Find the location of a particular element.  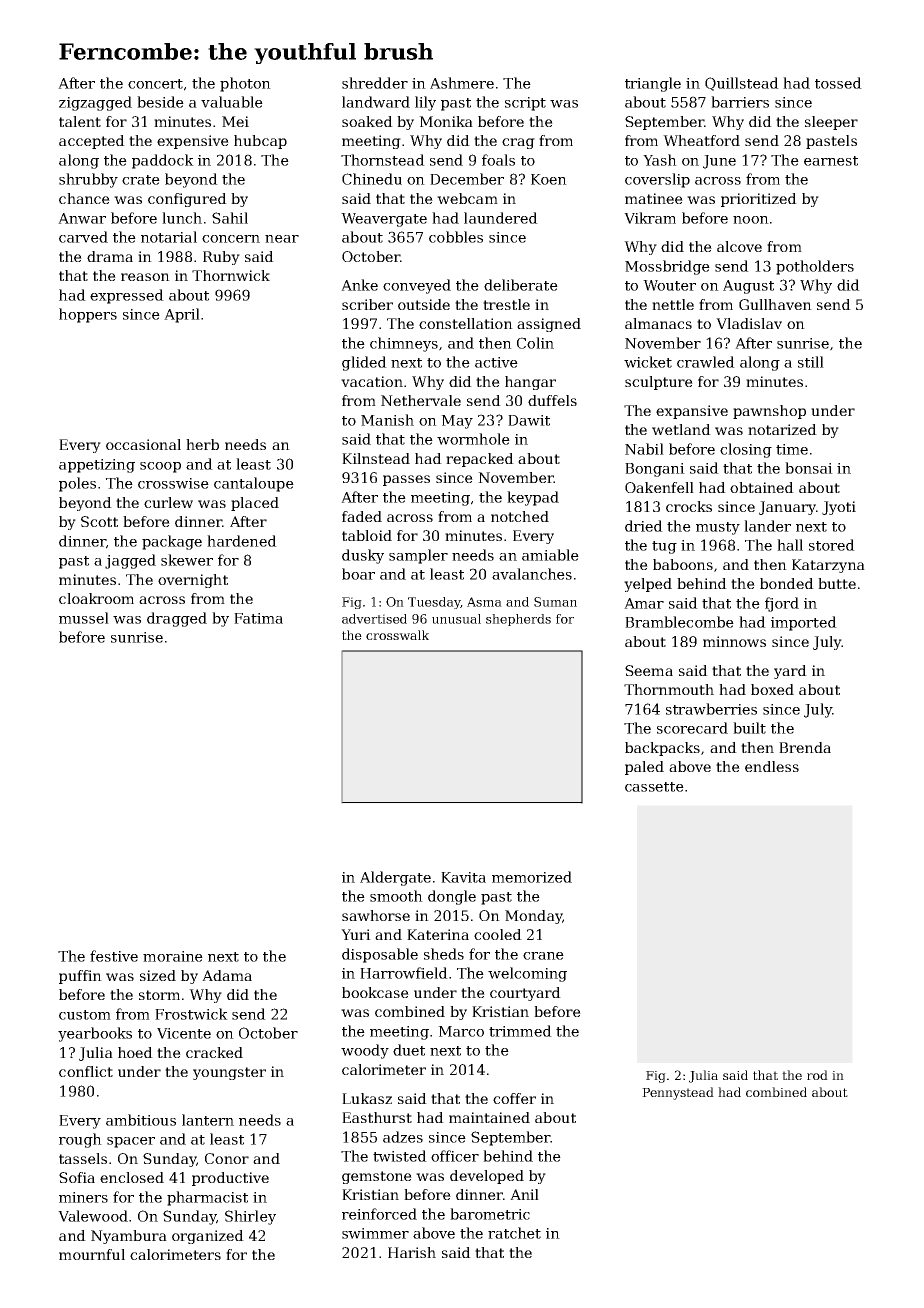

developed is located at coordinates (487, 1177).
